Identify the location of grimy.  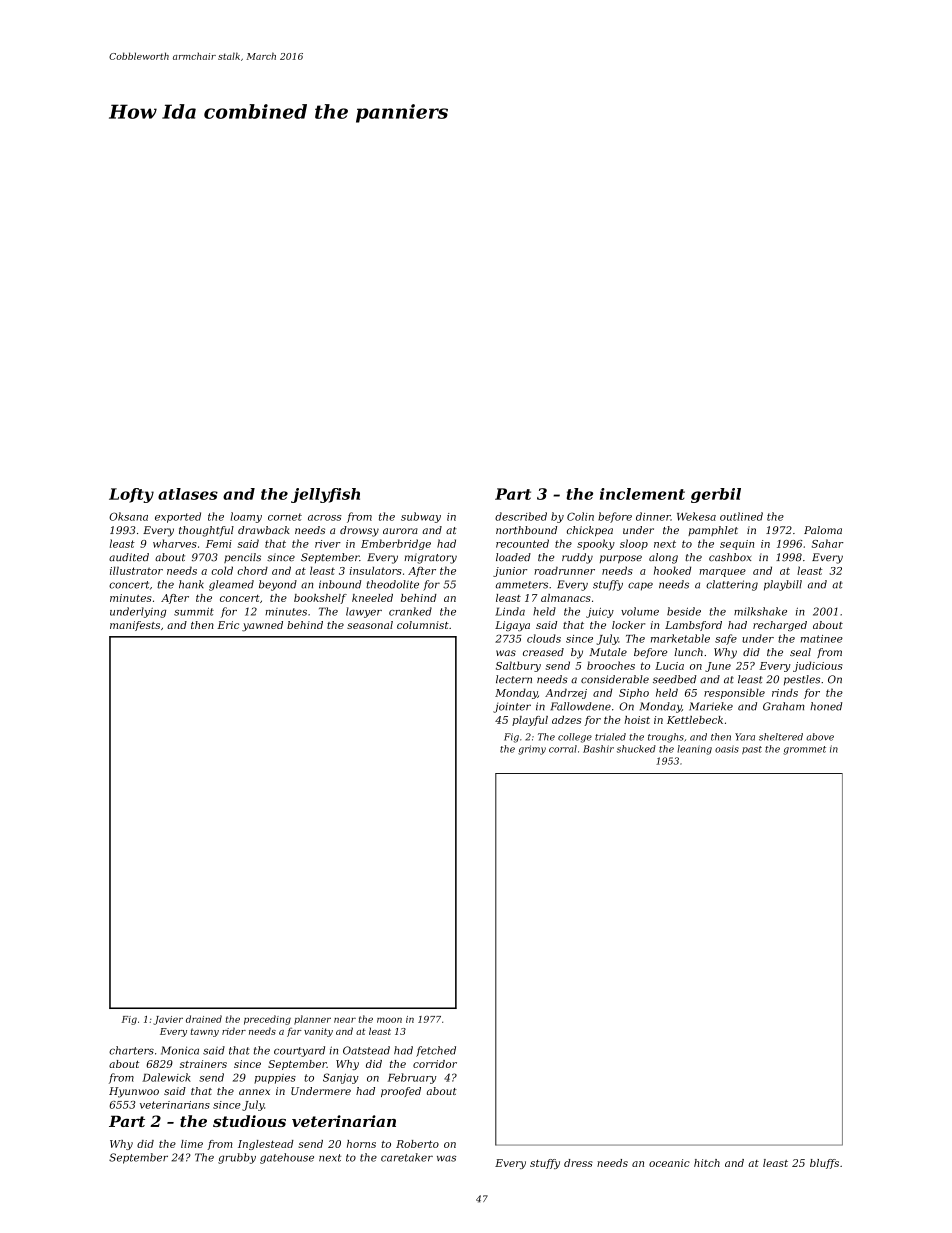
(532, 750).
